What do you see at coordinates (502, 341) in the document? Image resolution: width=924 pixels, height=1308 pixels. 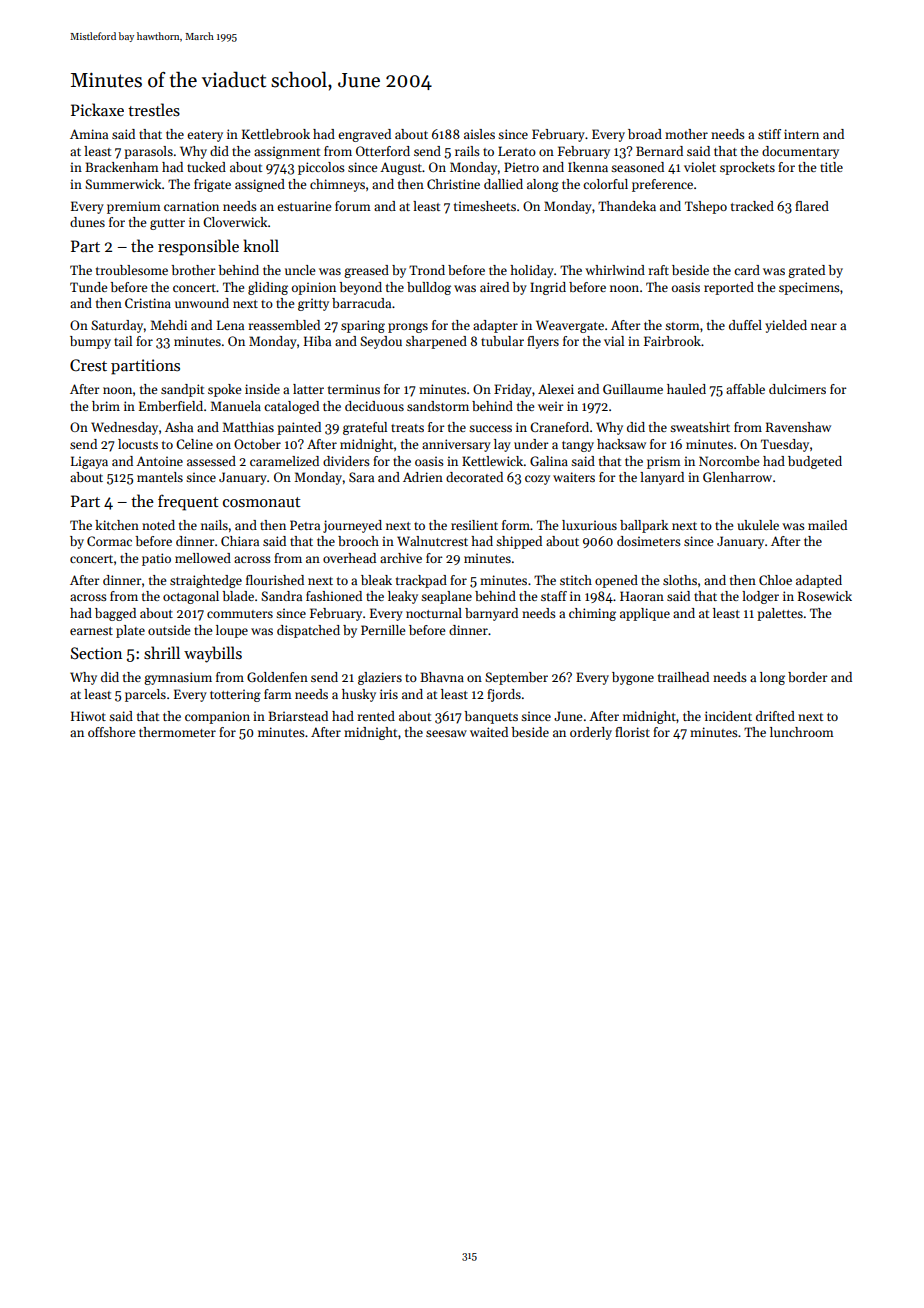 I see `tubular` at bounding box center [502, 341].
